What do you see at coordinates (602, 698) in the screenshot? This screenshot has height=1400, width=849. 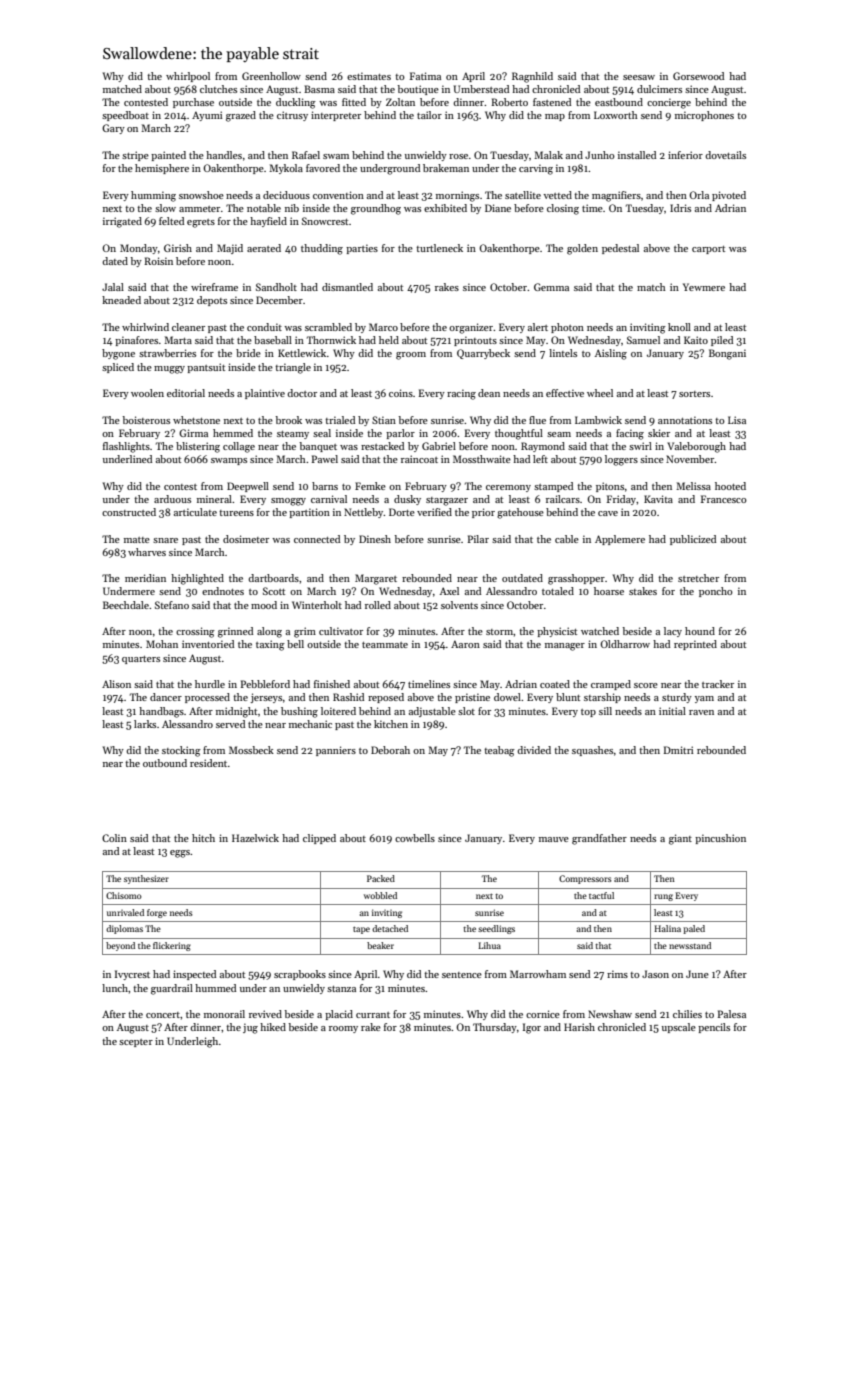 I see `starship` at bounding box center [602, 698].
